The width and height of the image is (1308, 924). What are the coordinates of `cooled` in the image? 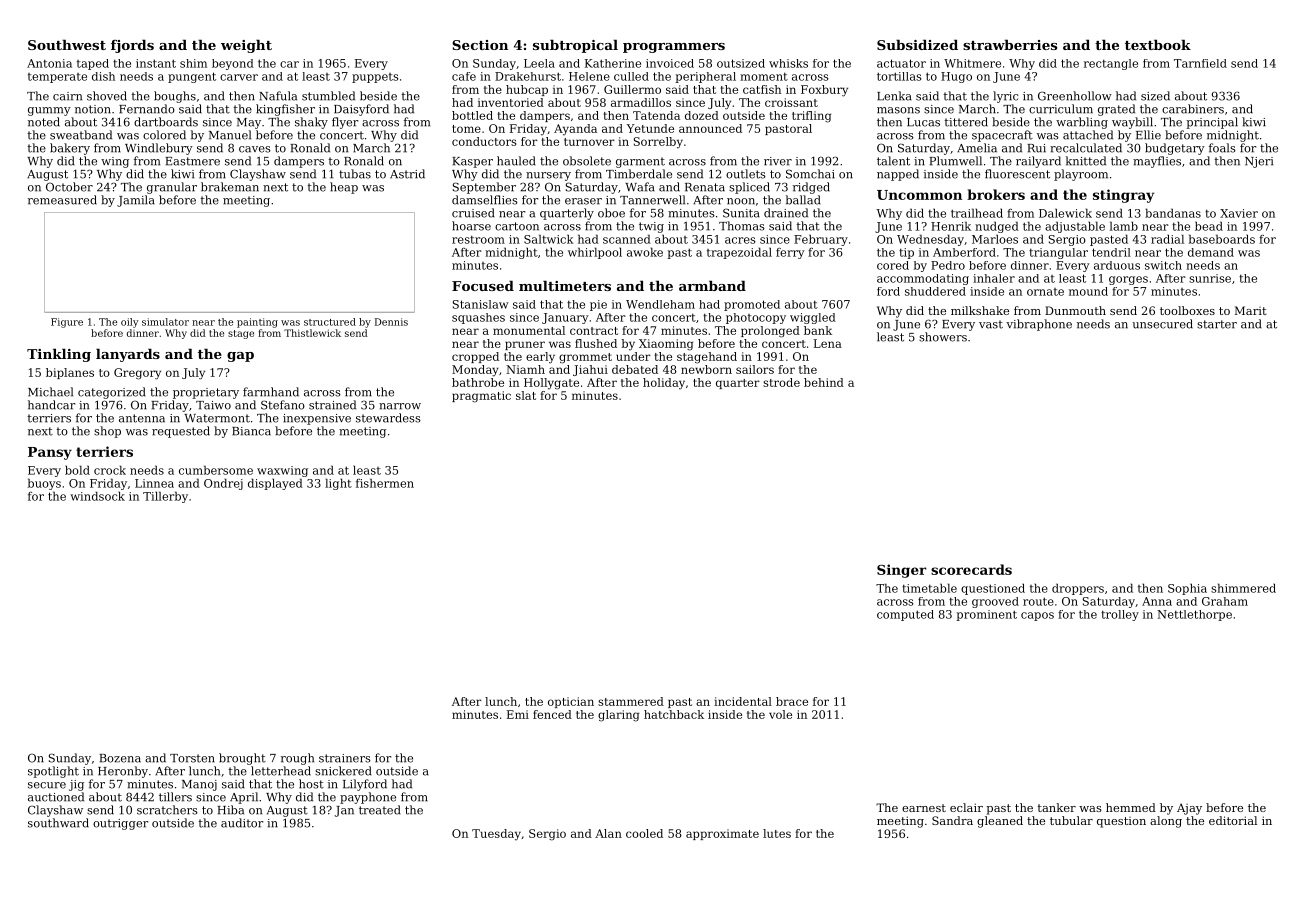 It's located at (644, 833).
